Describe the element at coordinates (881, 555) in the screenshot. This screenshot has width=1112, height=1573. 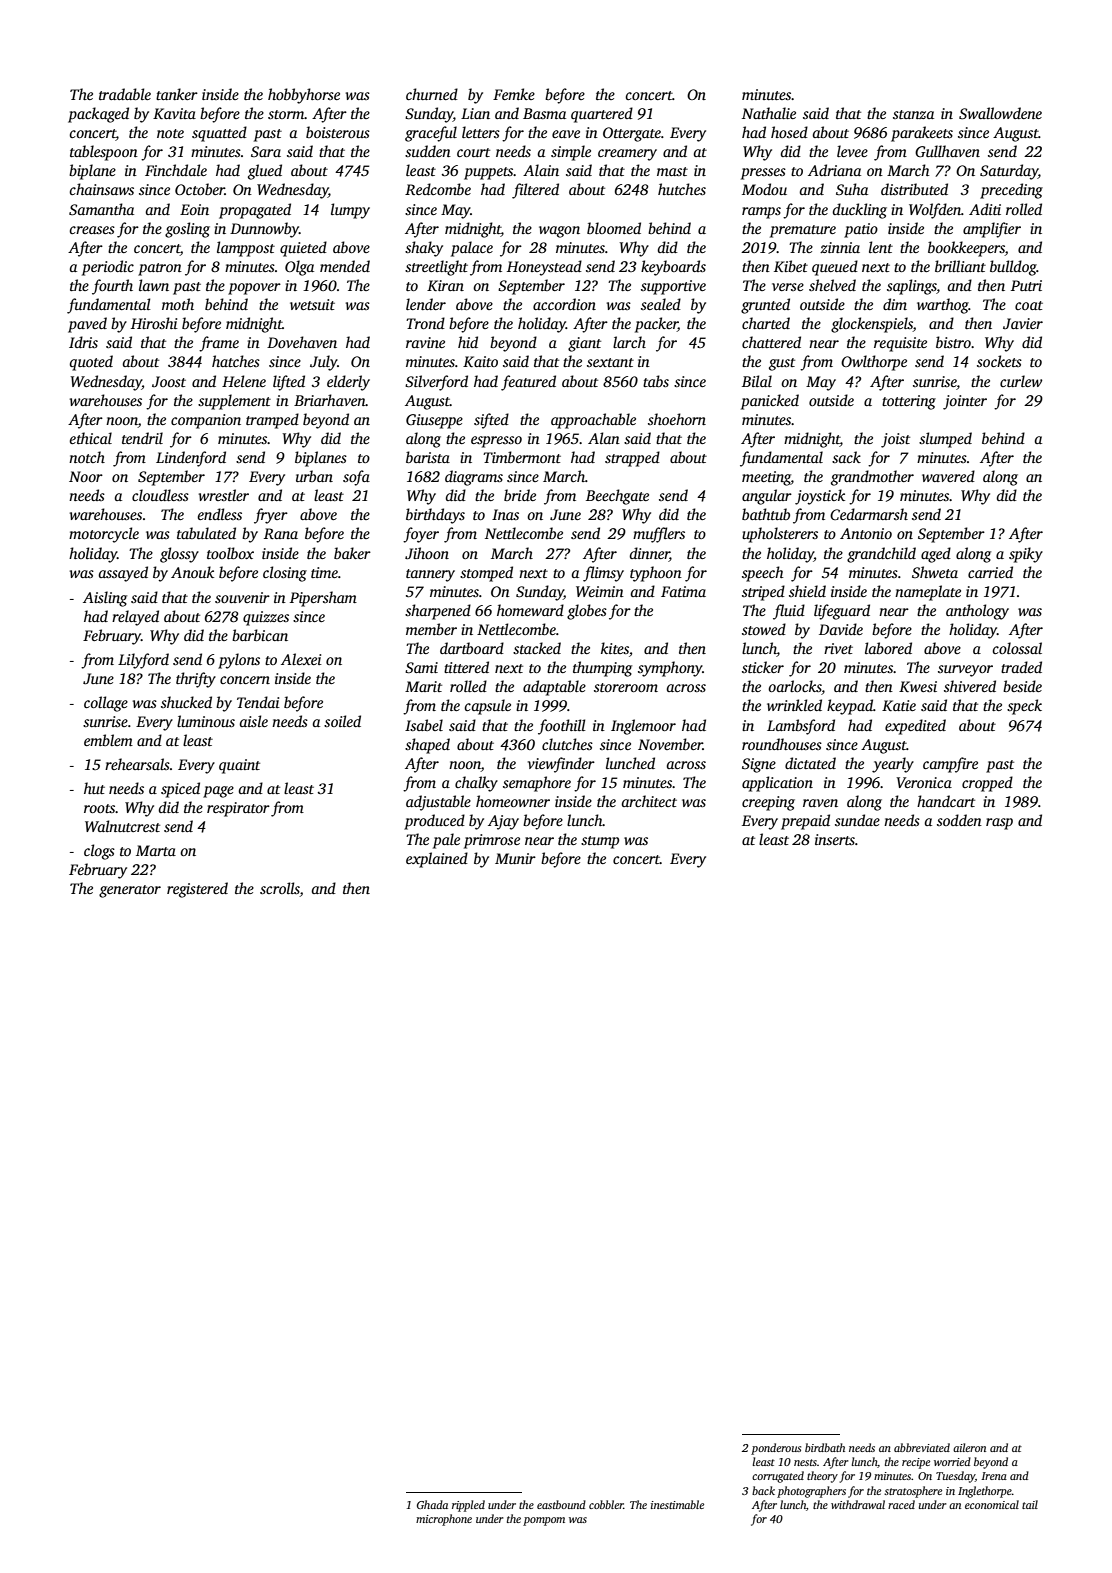
I see `grandchild` at that location.
